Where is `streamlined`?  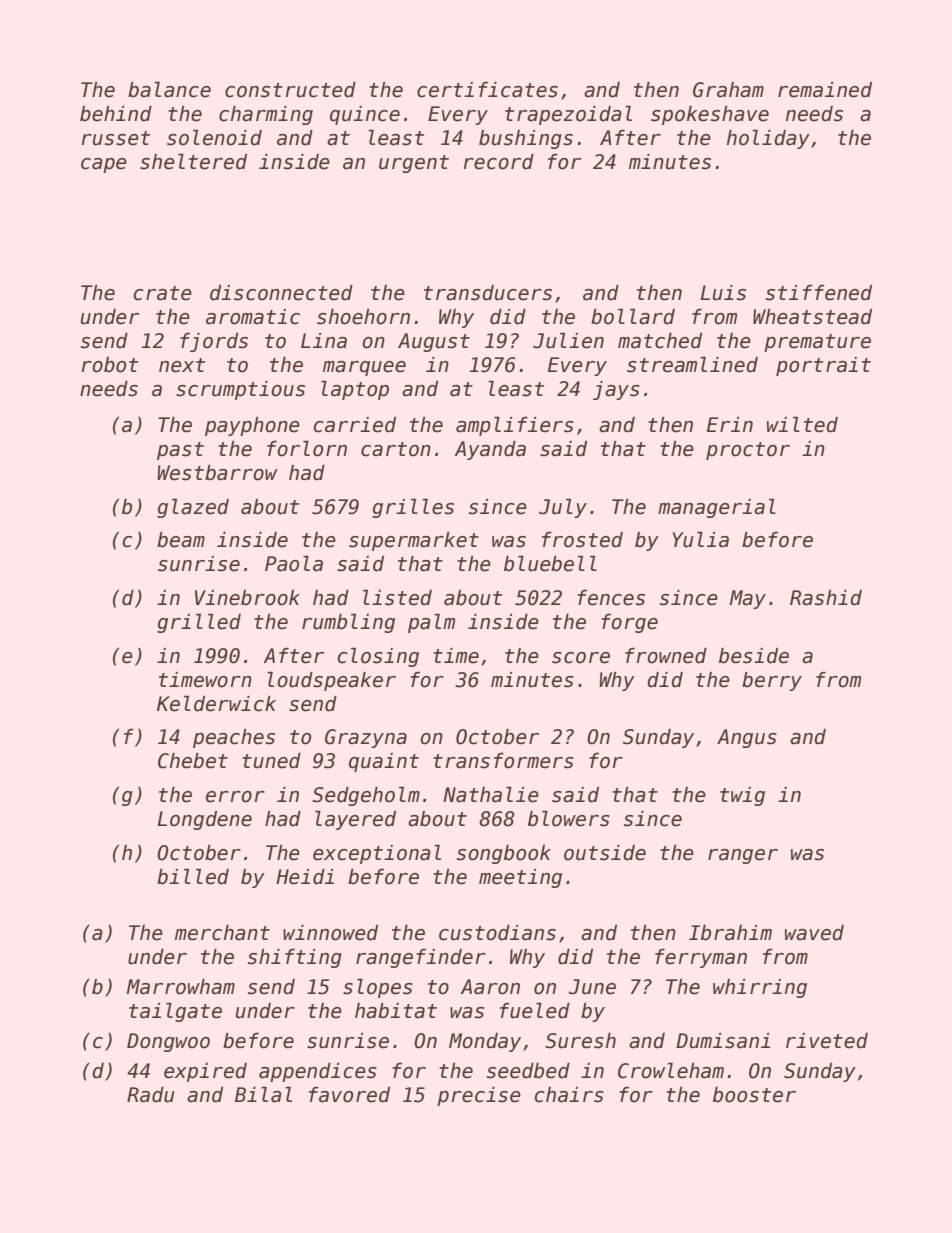
streamlined is located at coordinates (692, 365).
